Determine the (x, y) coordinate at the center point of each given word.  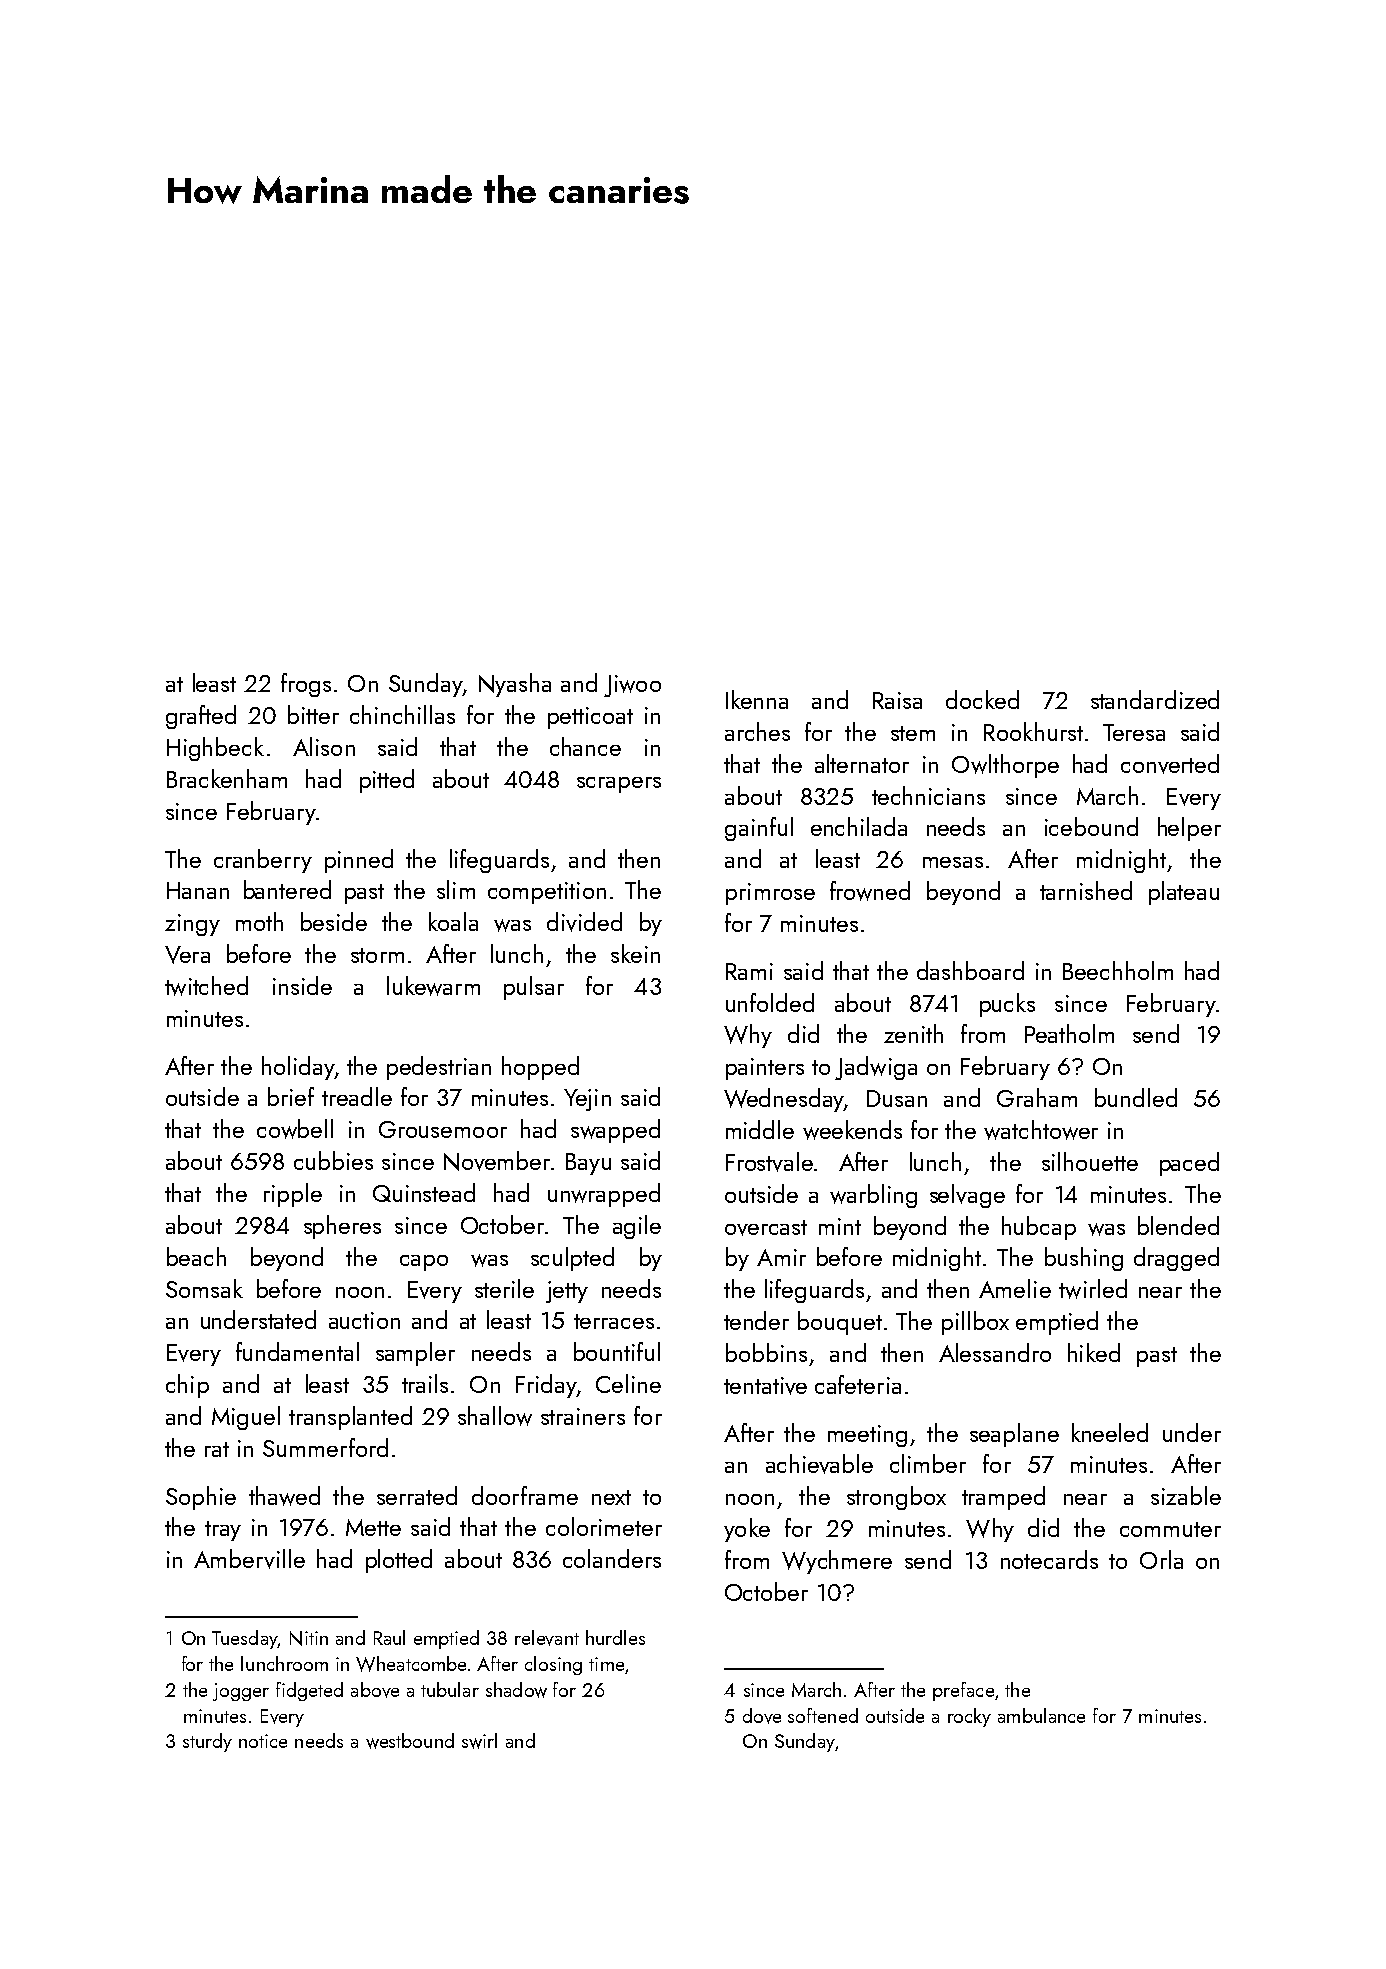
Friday (546, 1386)
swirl (479, 1741)
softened (823, 1715)
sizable (1186, 1495)
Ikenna (757, 699)
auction (364, 1320)
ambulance (1041, 1715)
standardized (1155, 699)
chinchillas (402, 714)
